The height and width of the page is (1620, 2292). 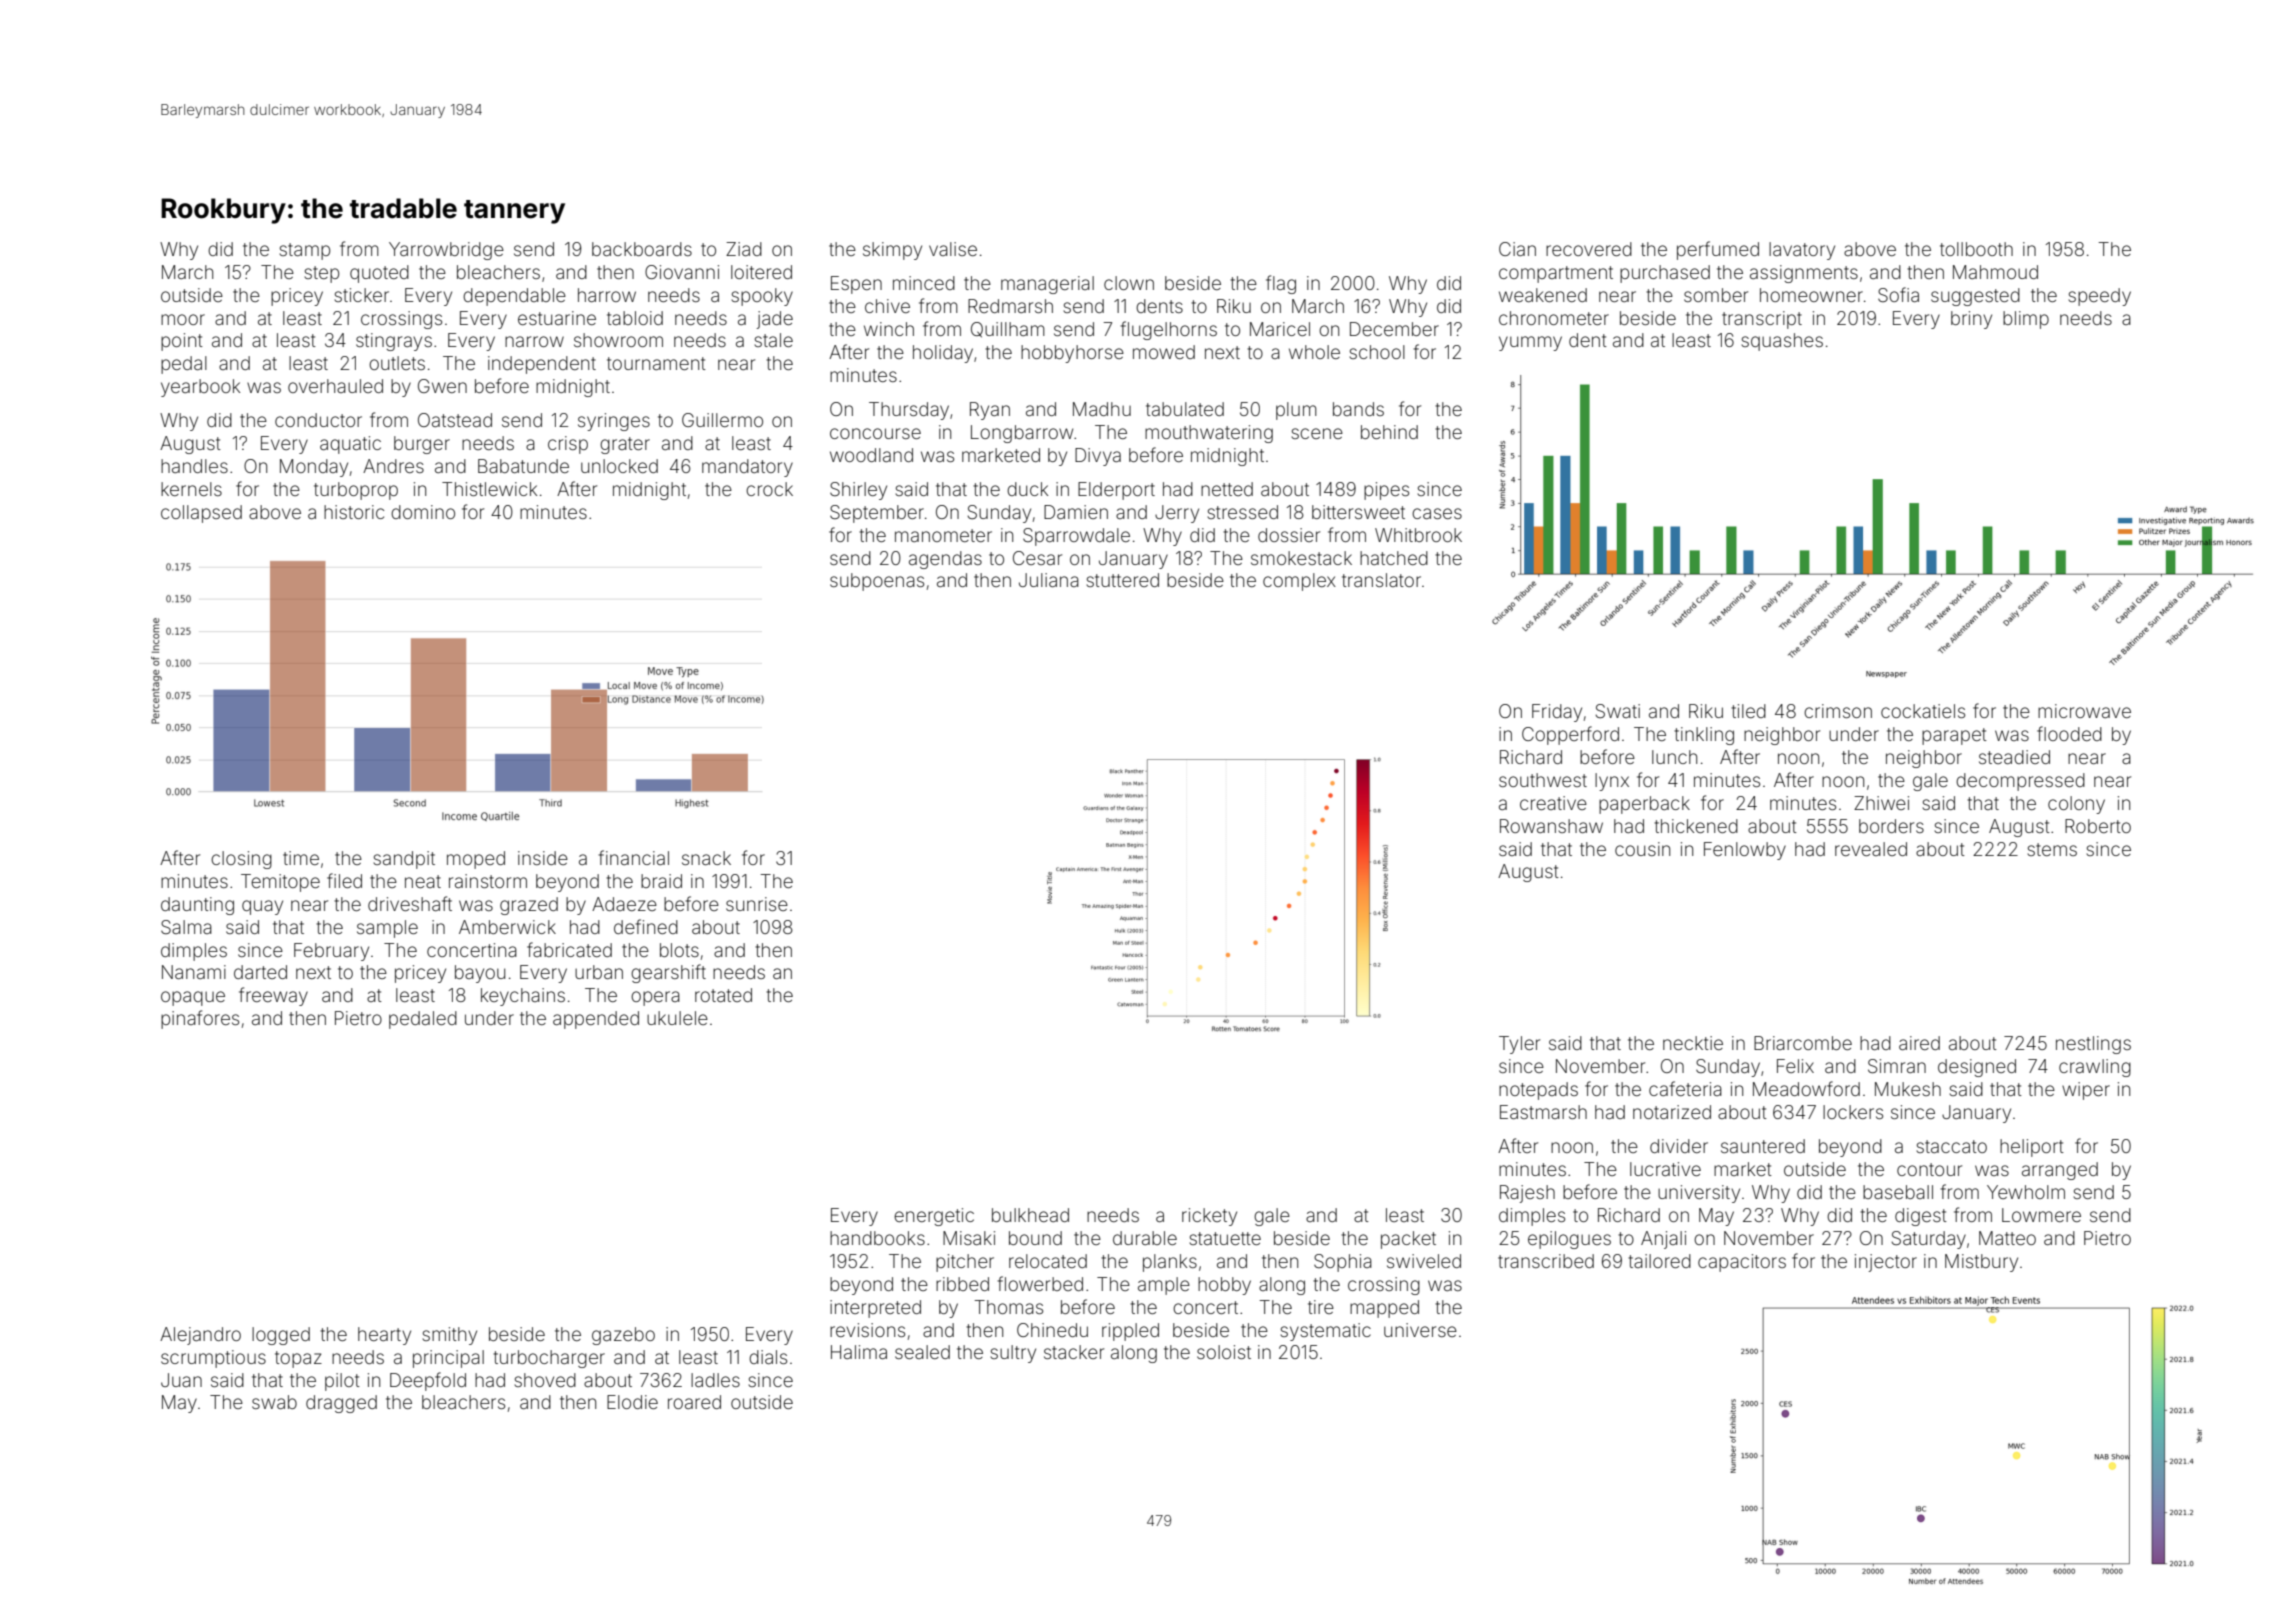 What do you see at coordinates (642, 249) in the page?
I see `backboards` at bounding box center [642, 249].
